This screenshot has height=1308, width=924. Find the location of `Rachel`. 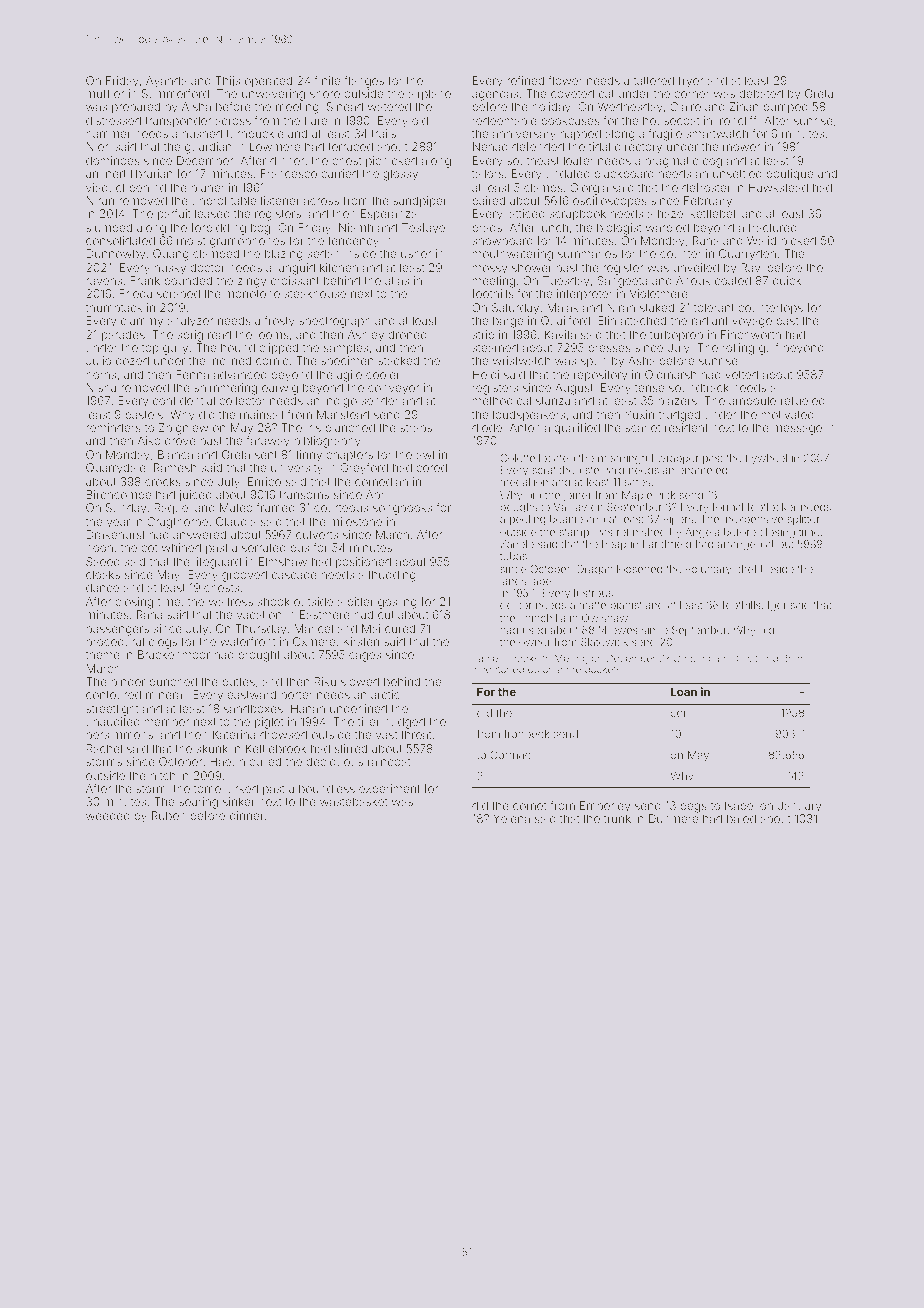

Rachel is located at coordinates (104, 748).
